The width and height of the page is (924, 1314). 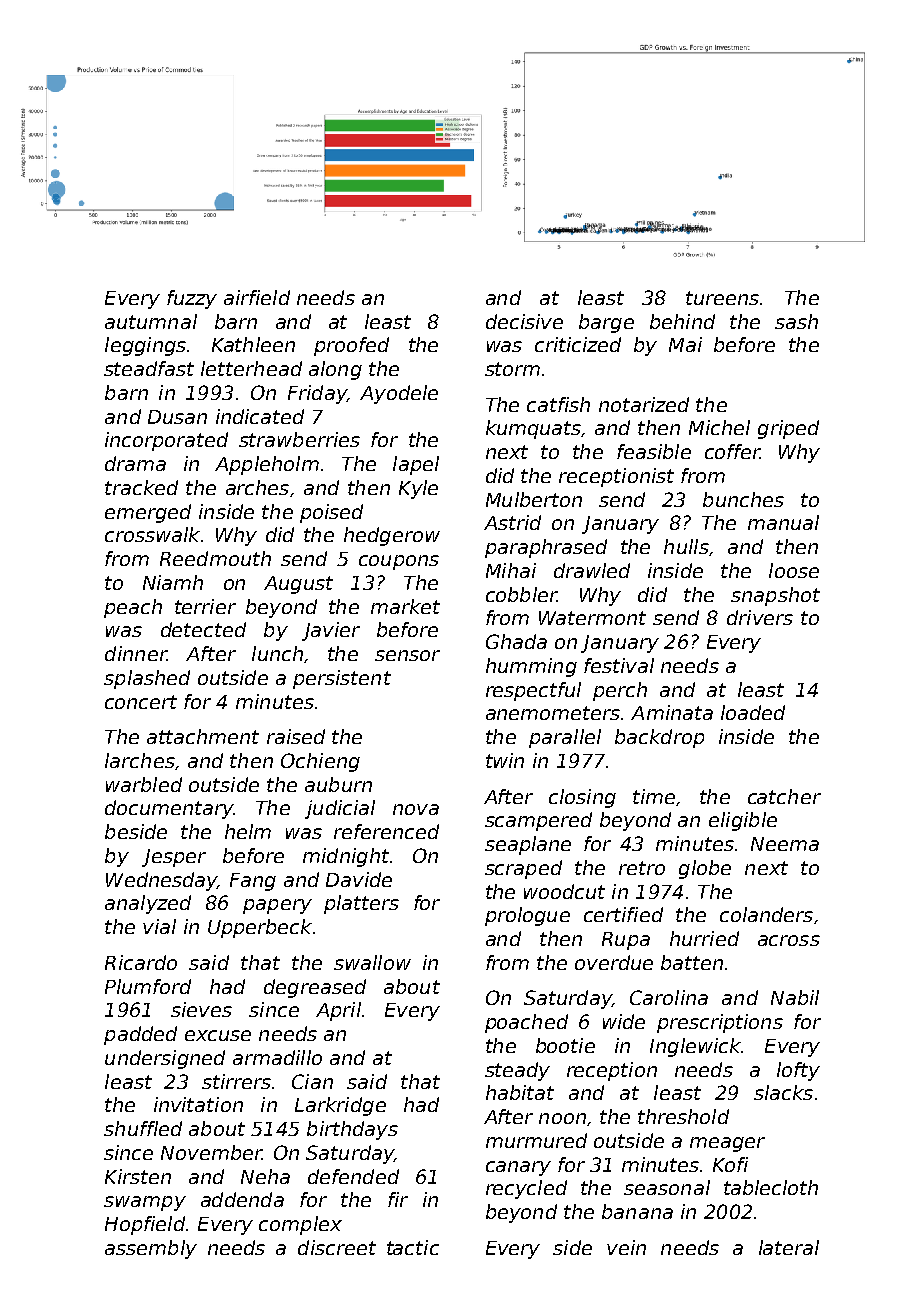 What do you see at coordinates (416, 809) in the page?
I see `nova` at bounding box center [416, 809].
